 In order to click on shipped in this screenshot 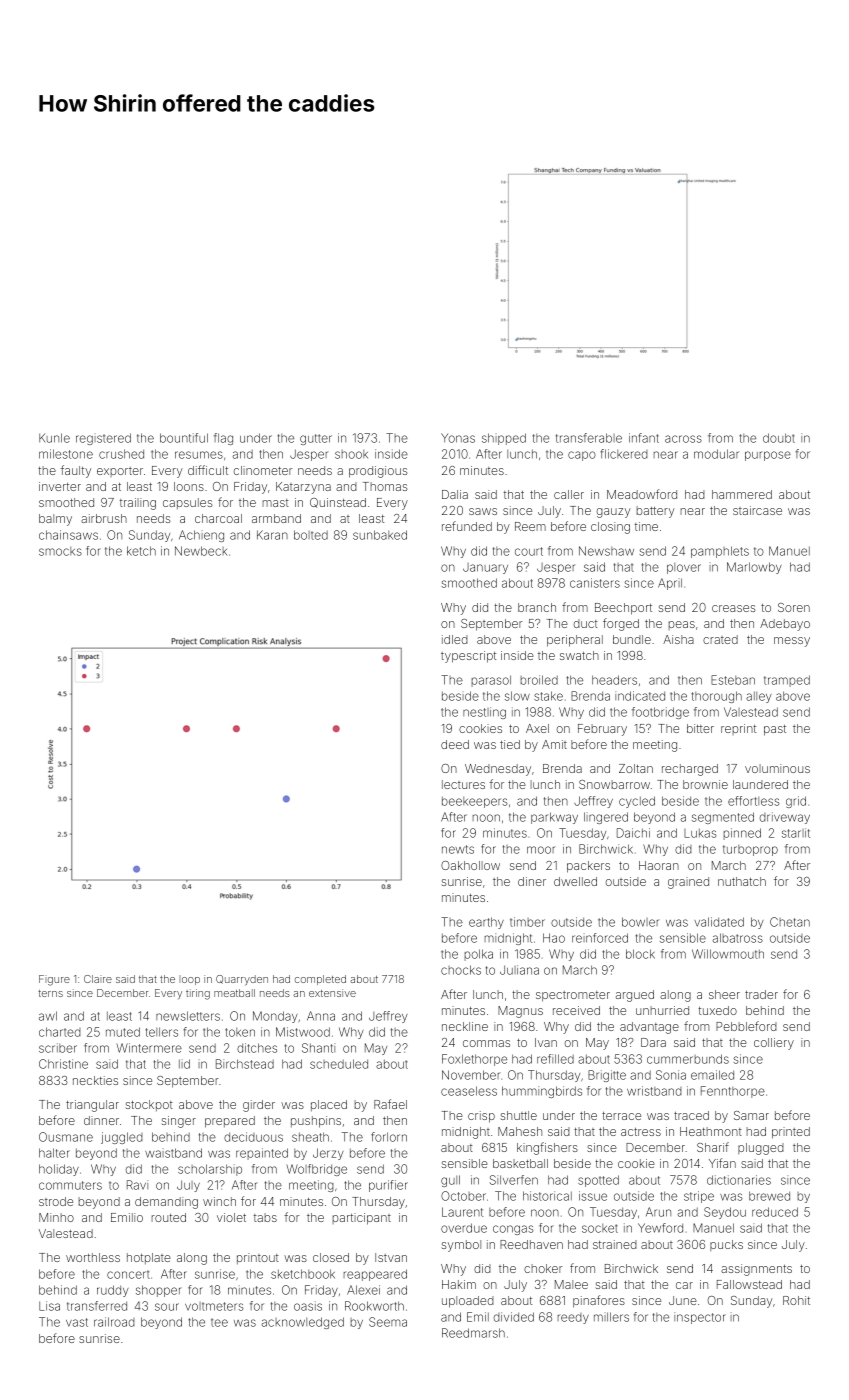, I will do `click(504, 439)`.
